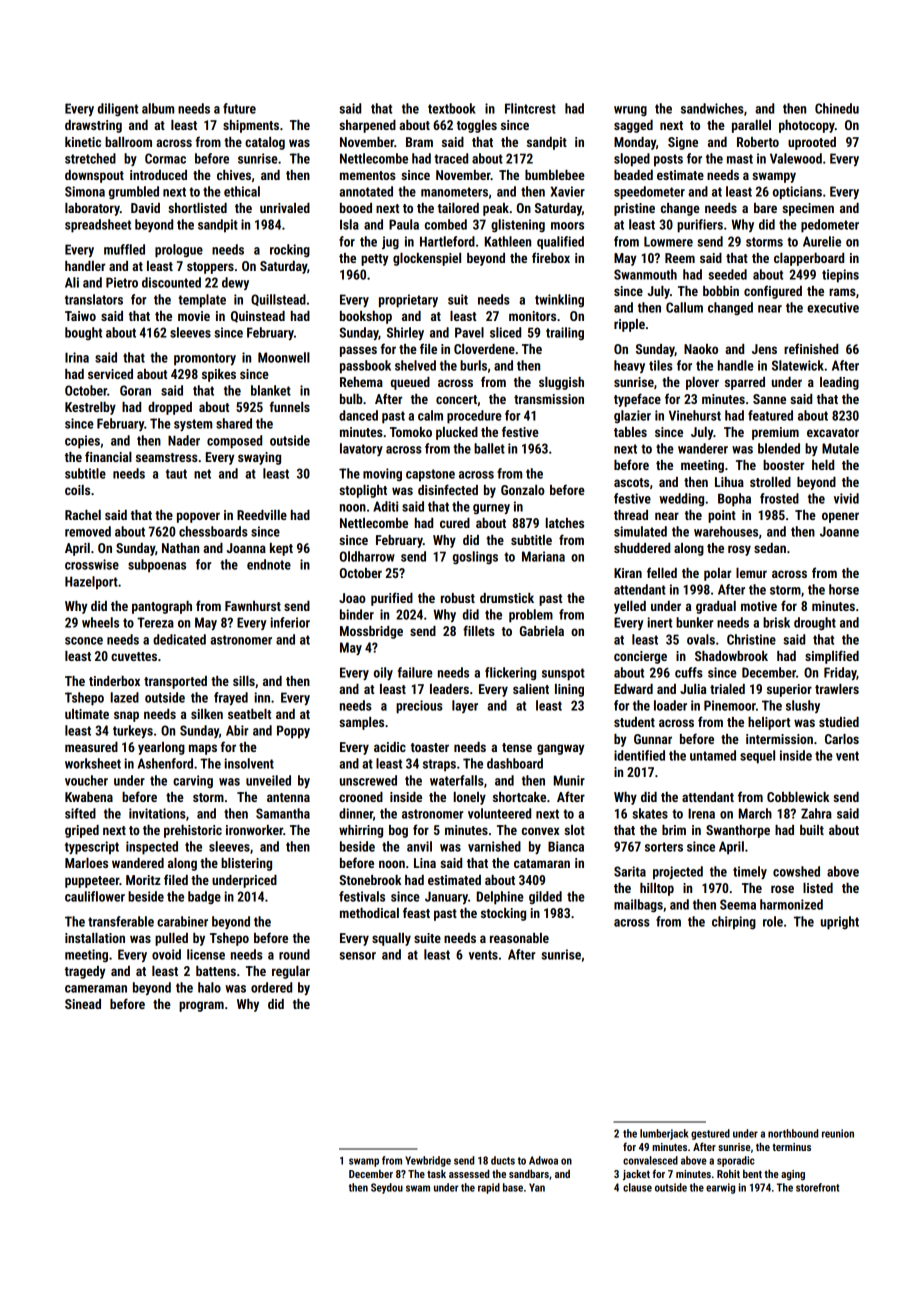 The image size is (924, 1308). I want to click on Chinedu, so click(837, 108).
